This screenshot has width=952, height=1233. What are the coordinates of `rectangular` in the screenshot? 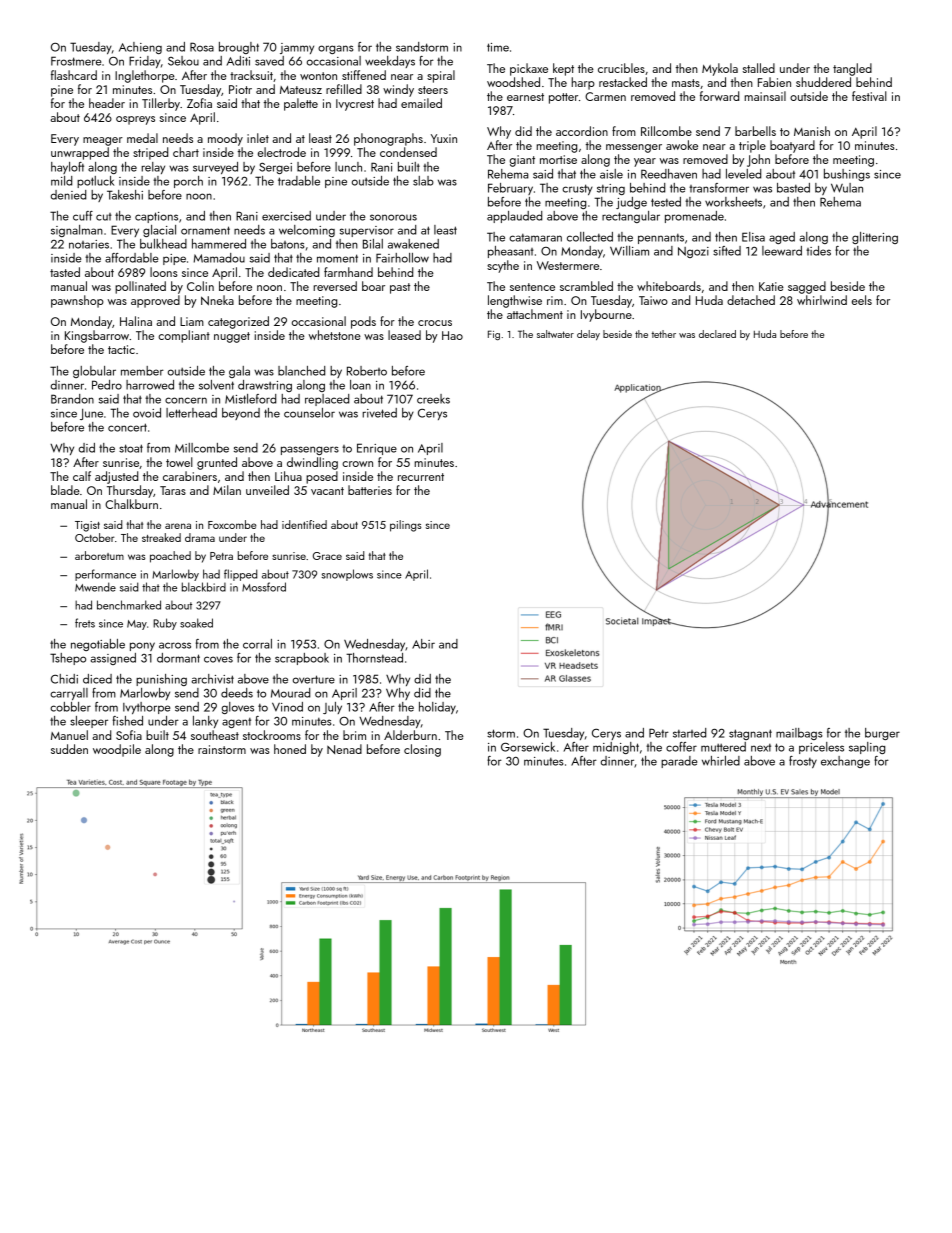 It's located at (631, 217).
